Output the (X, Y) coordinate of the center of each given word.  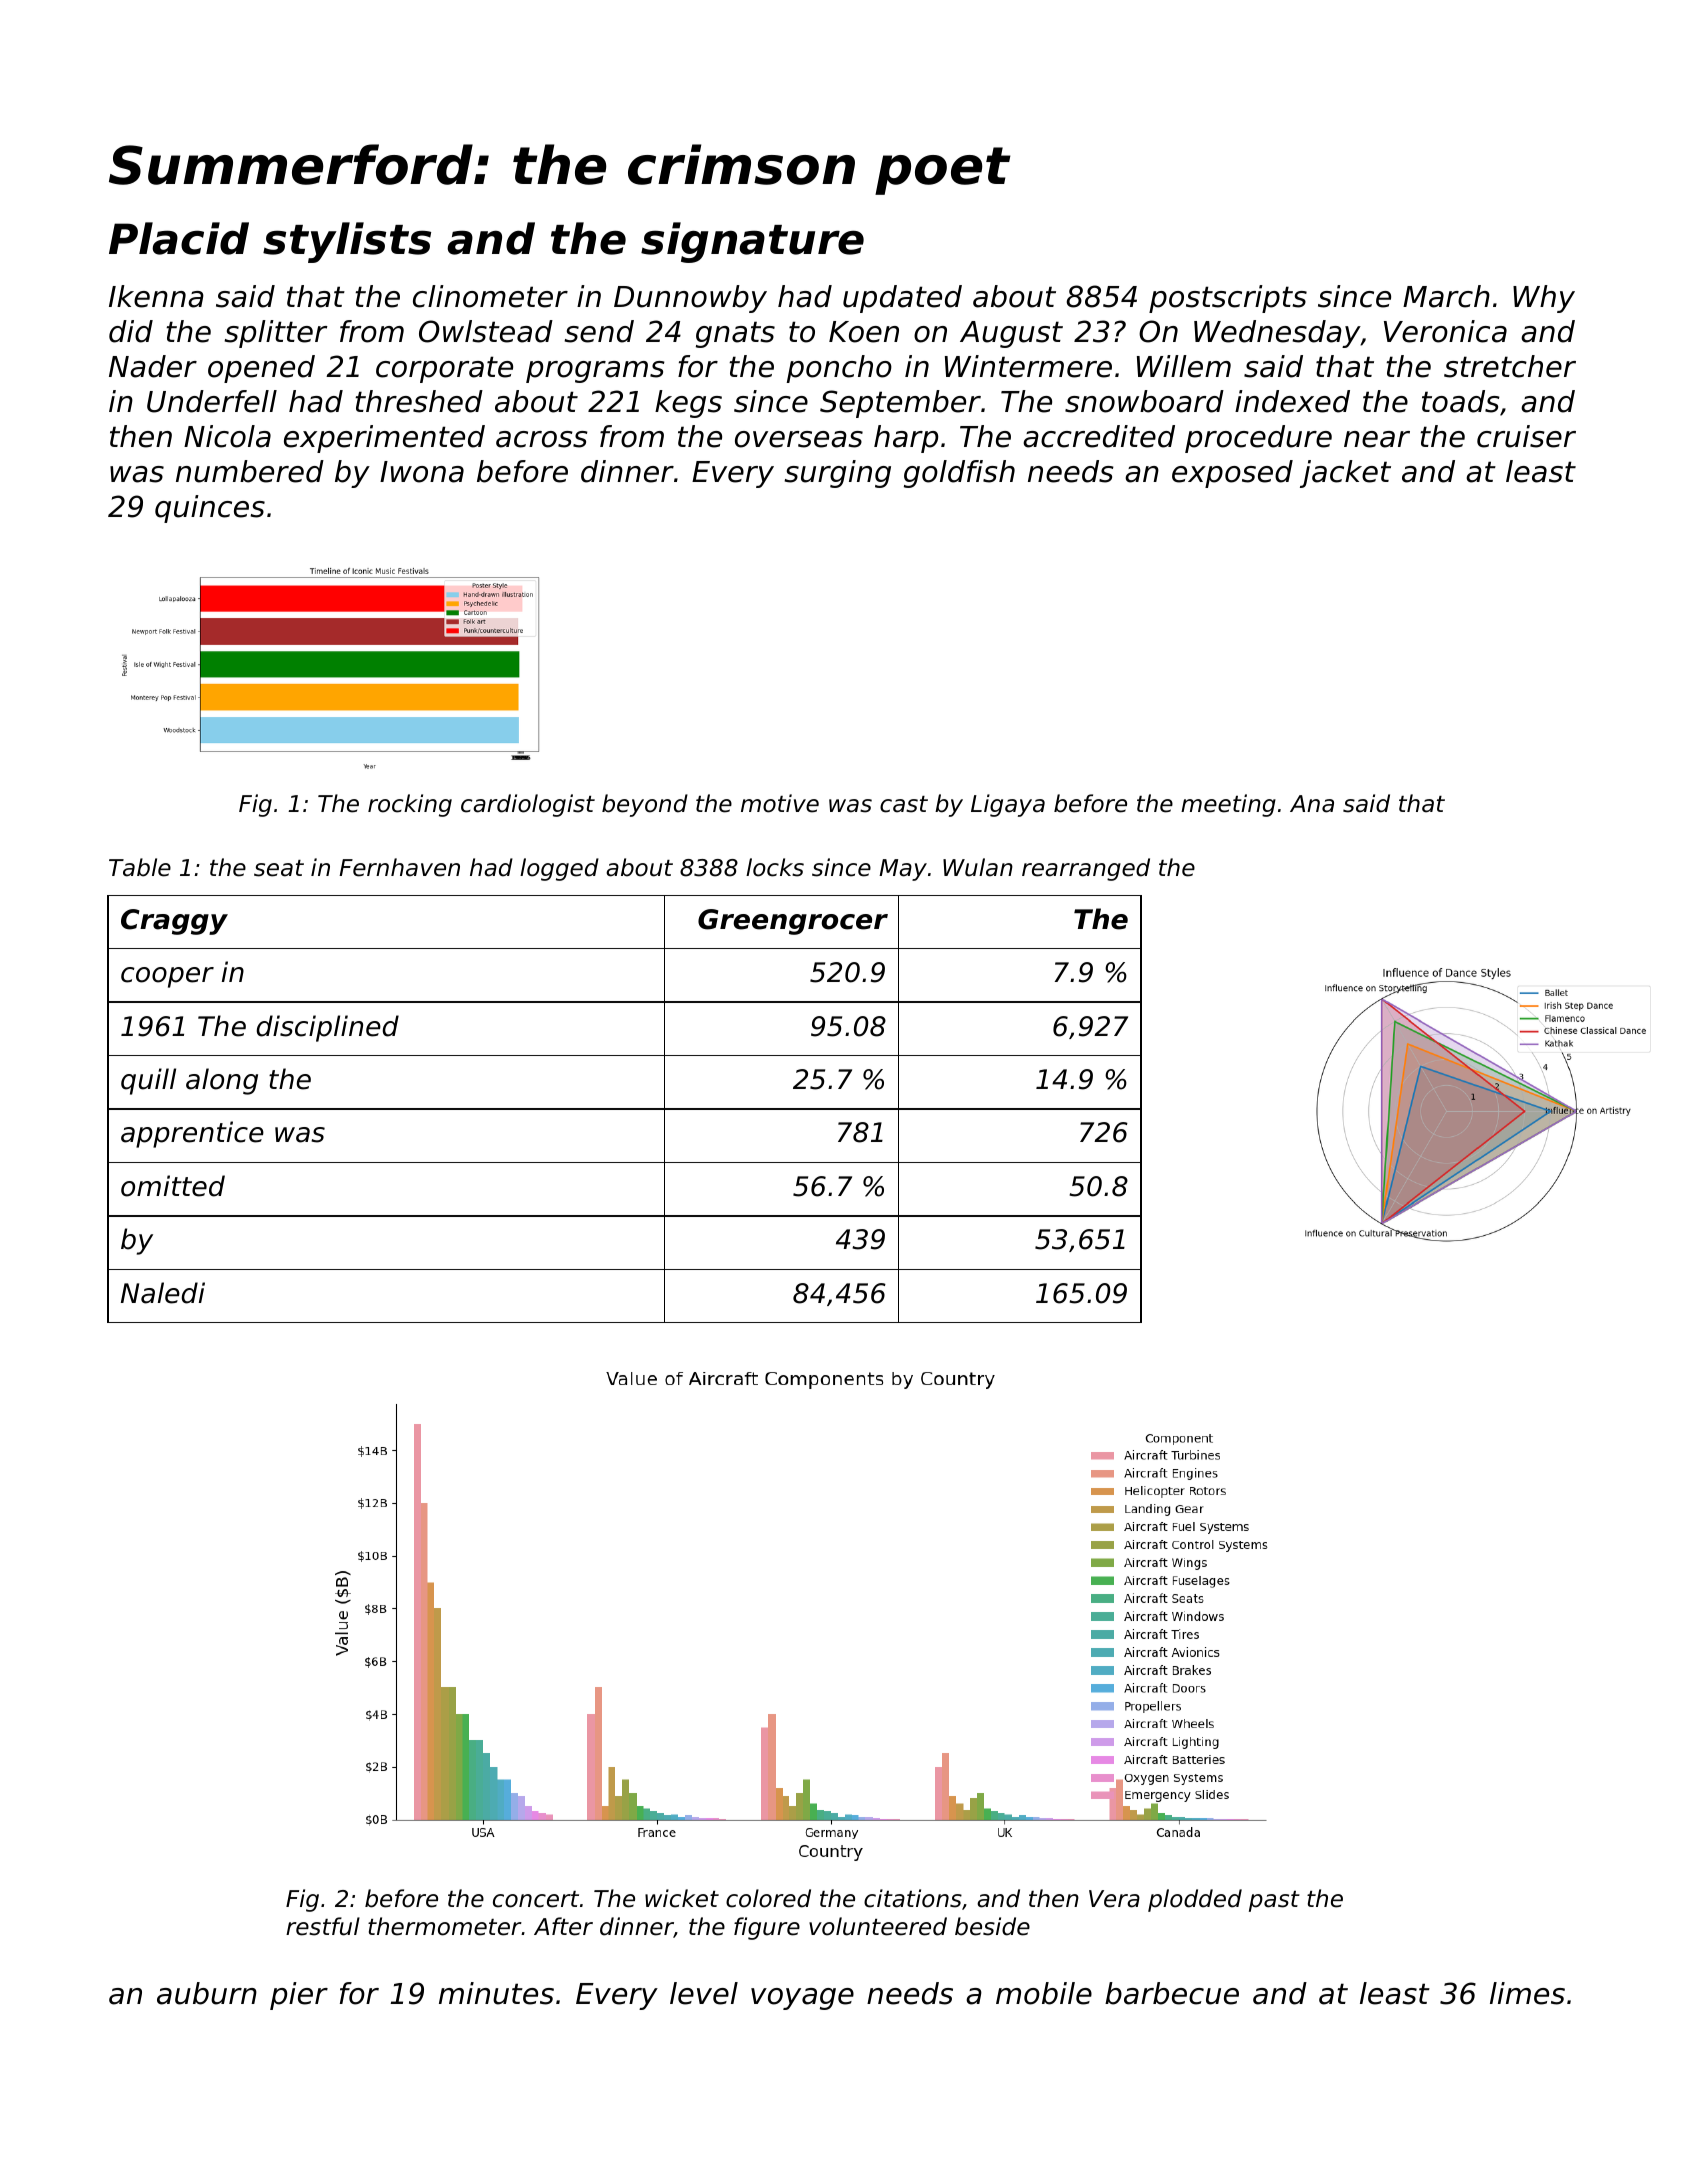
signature (752, 242)
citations (913, 1898)
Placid (179, 238)
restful (323, 1926)
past (1274, 1901)
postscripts (1228, 299)
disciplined (328, 1028)
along (222, 1081)
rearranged (1086, 869)
